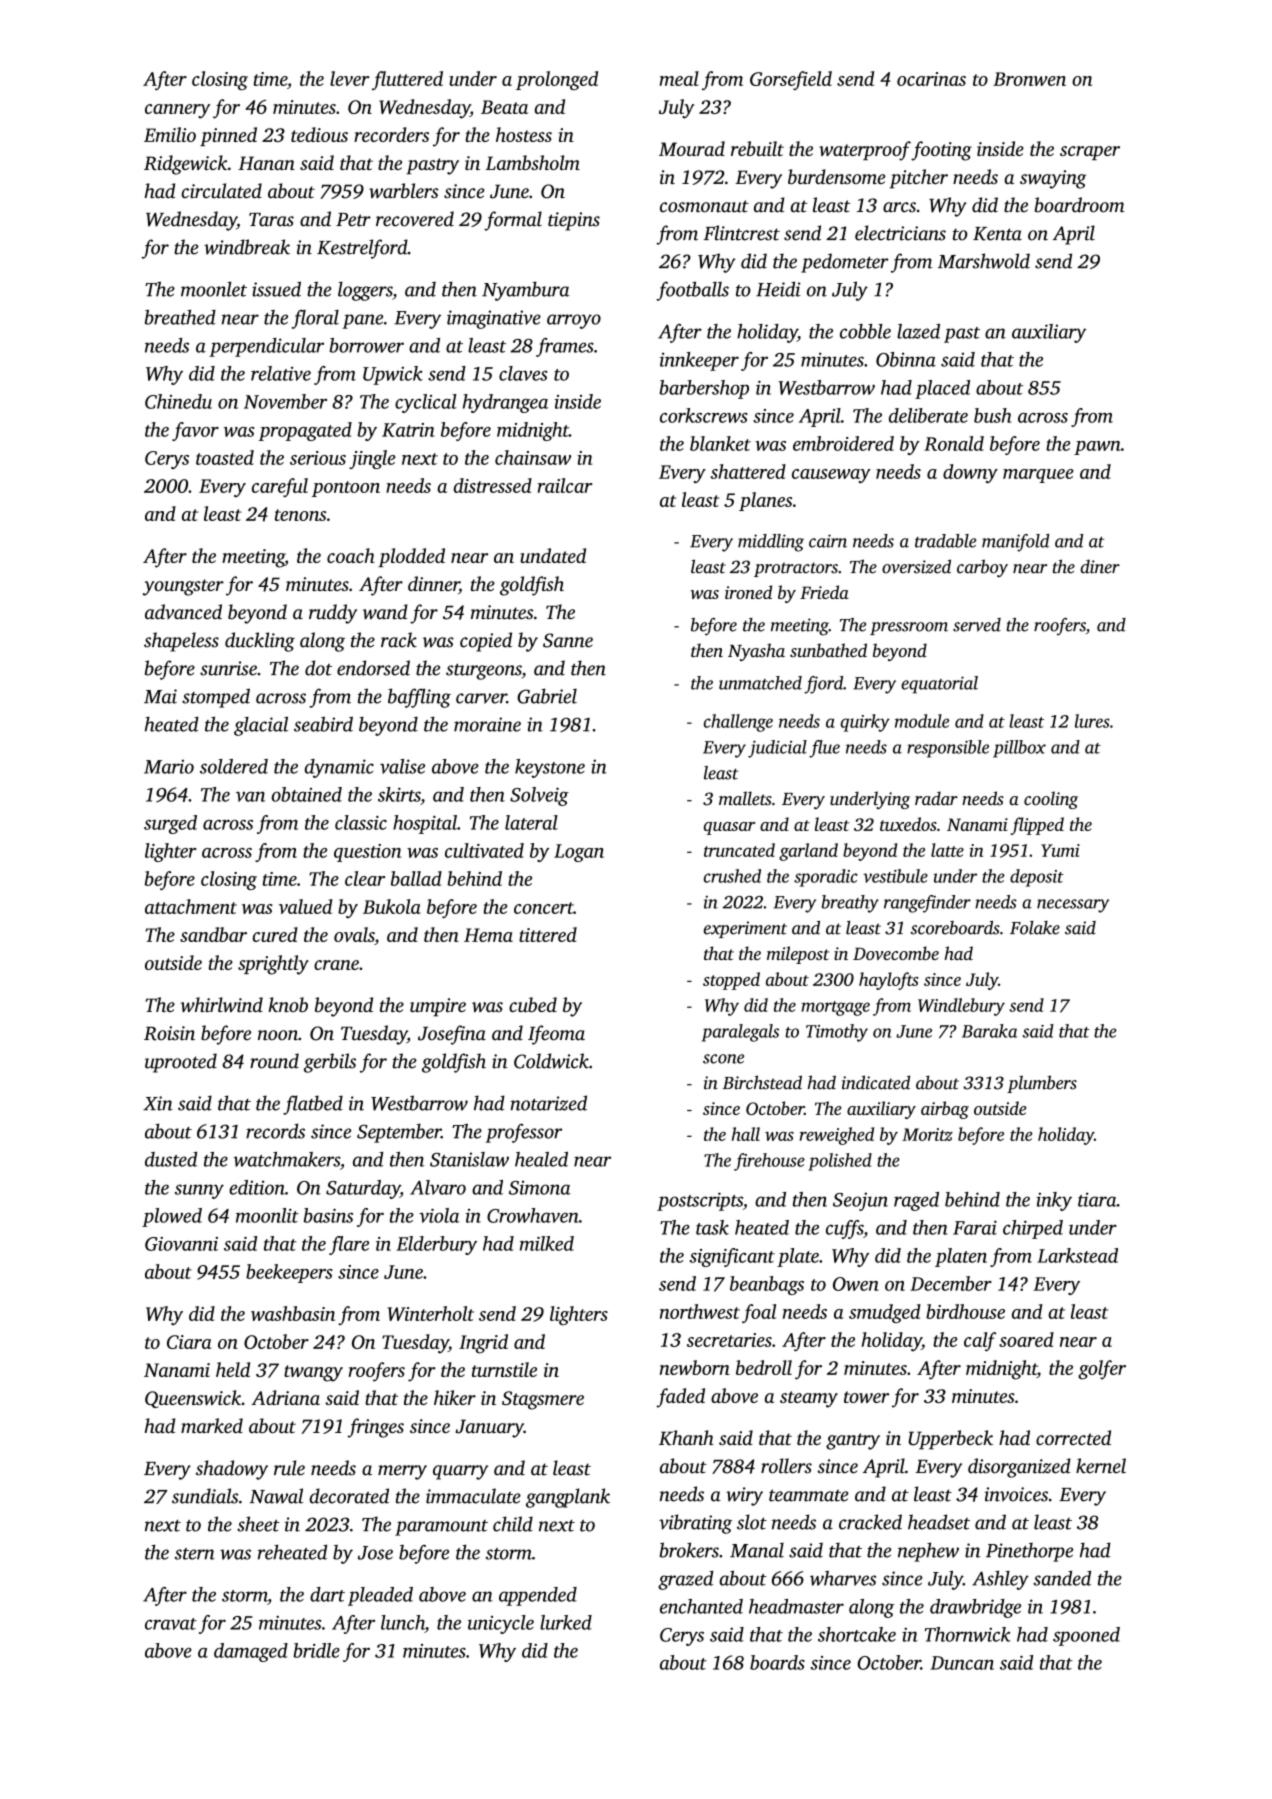 The width and height of the document is (1272, 1799). I want to click on lunch, so click(403, 1622).
